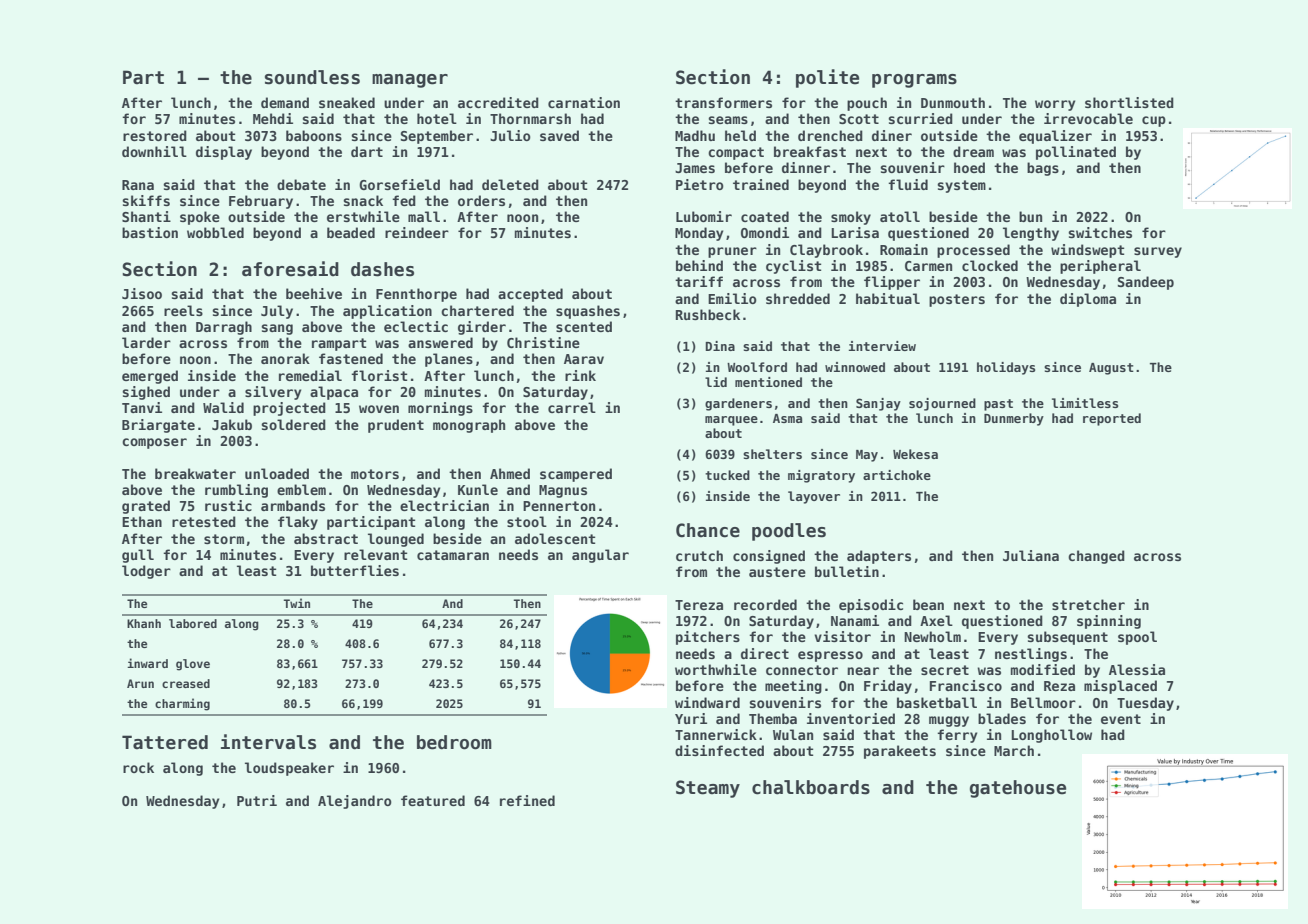 This image has width=1308, height=924. I want to click on cup, so click(1154, 121).
